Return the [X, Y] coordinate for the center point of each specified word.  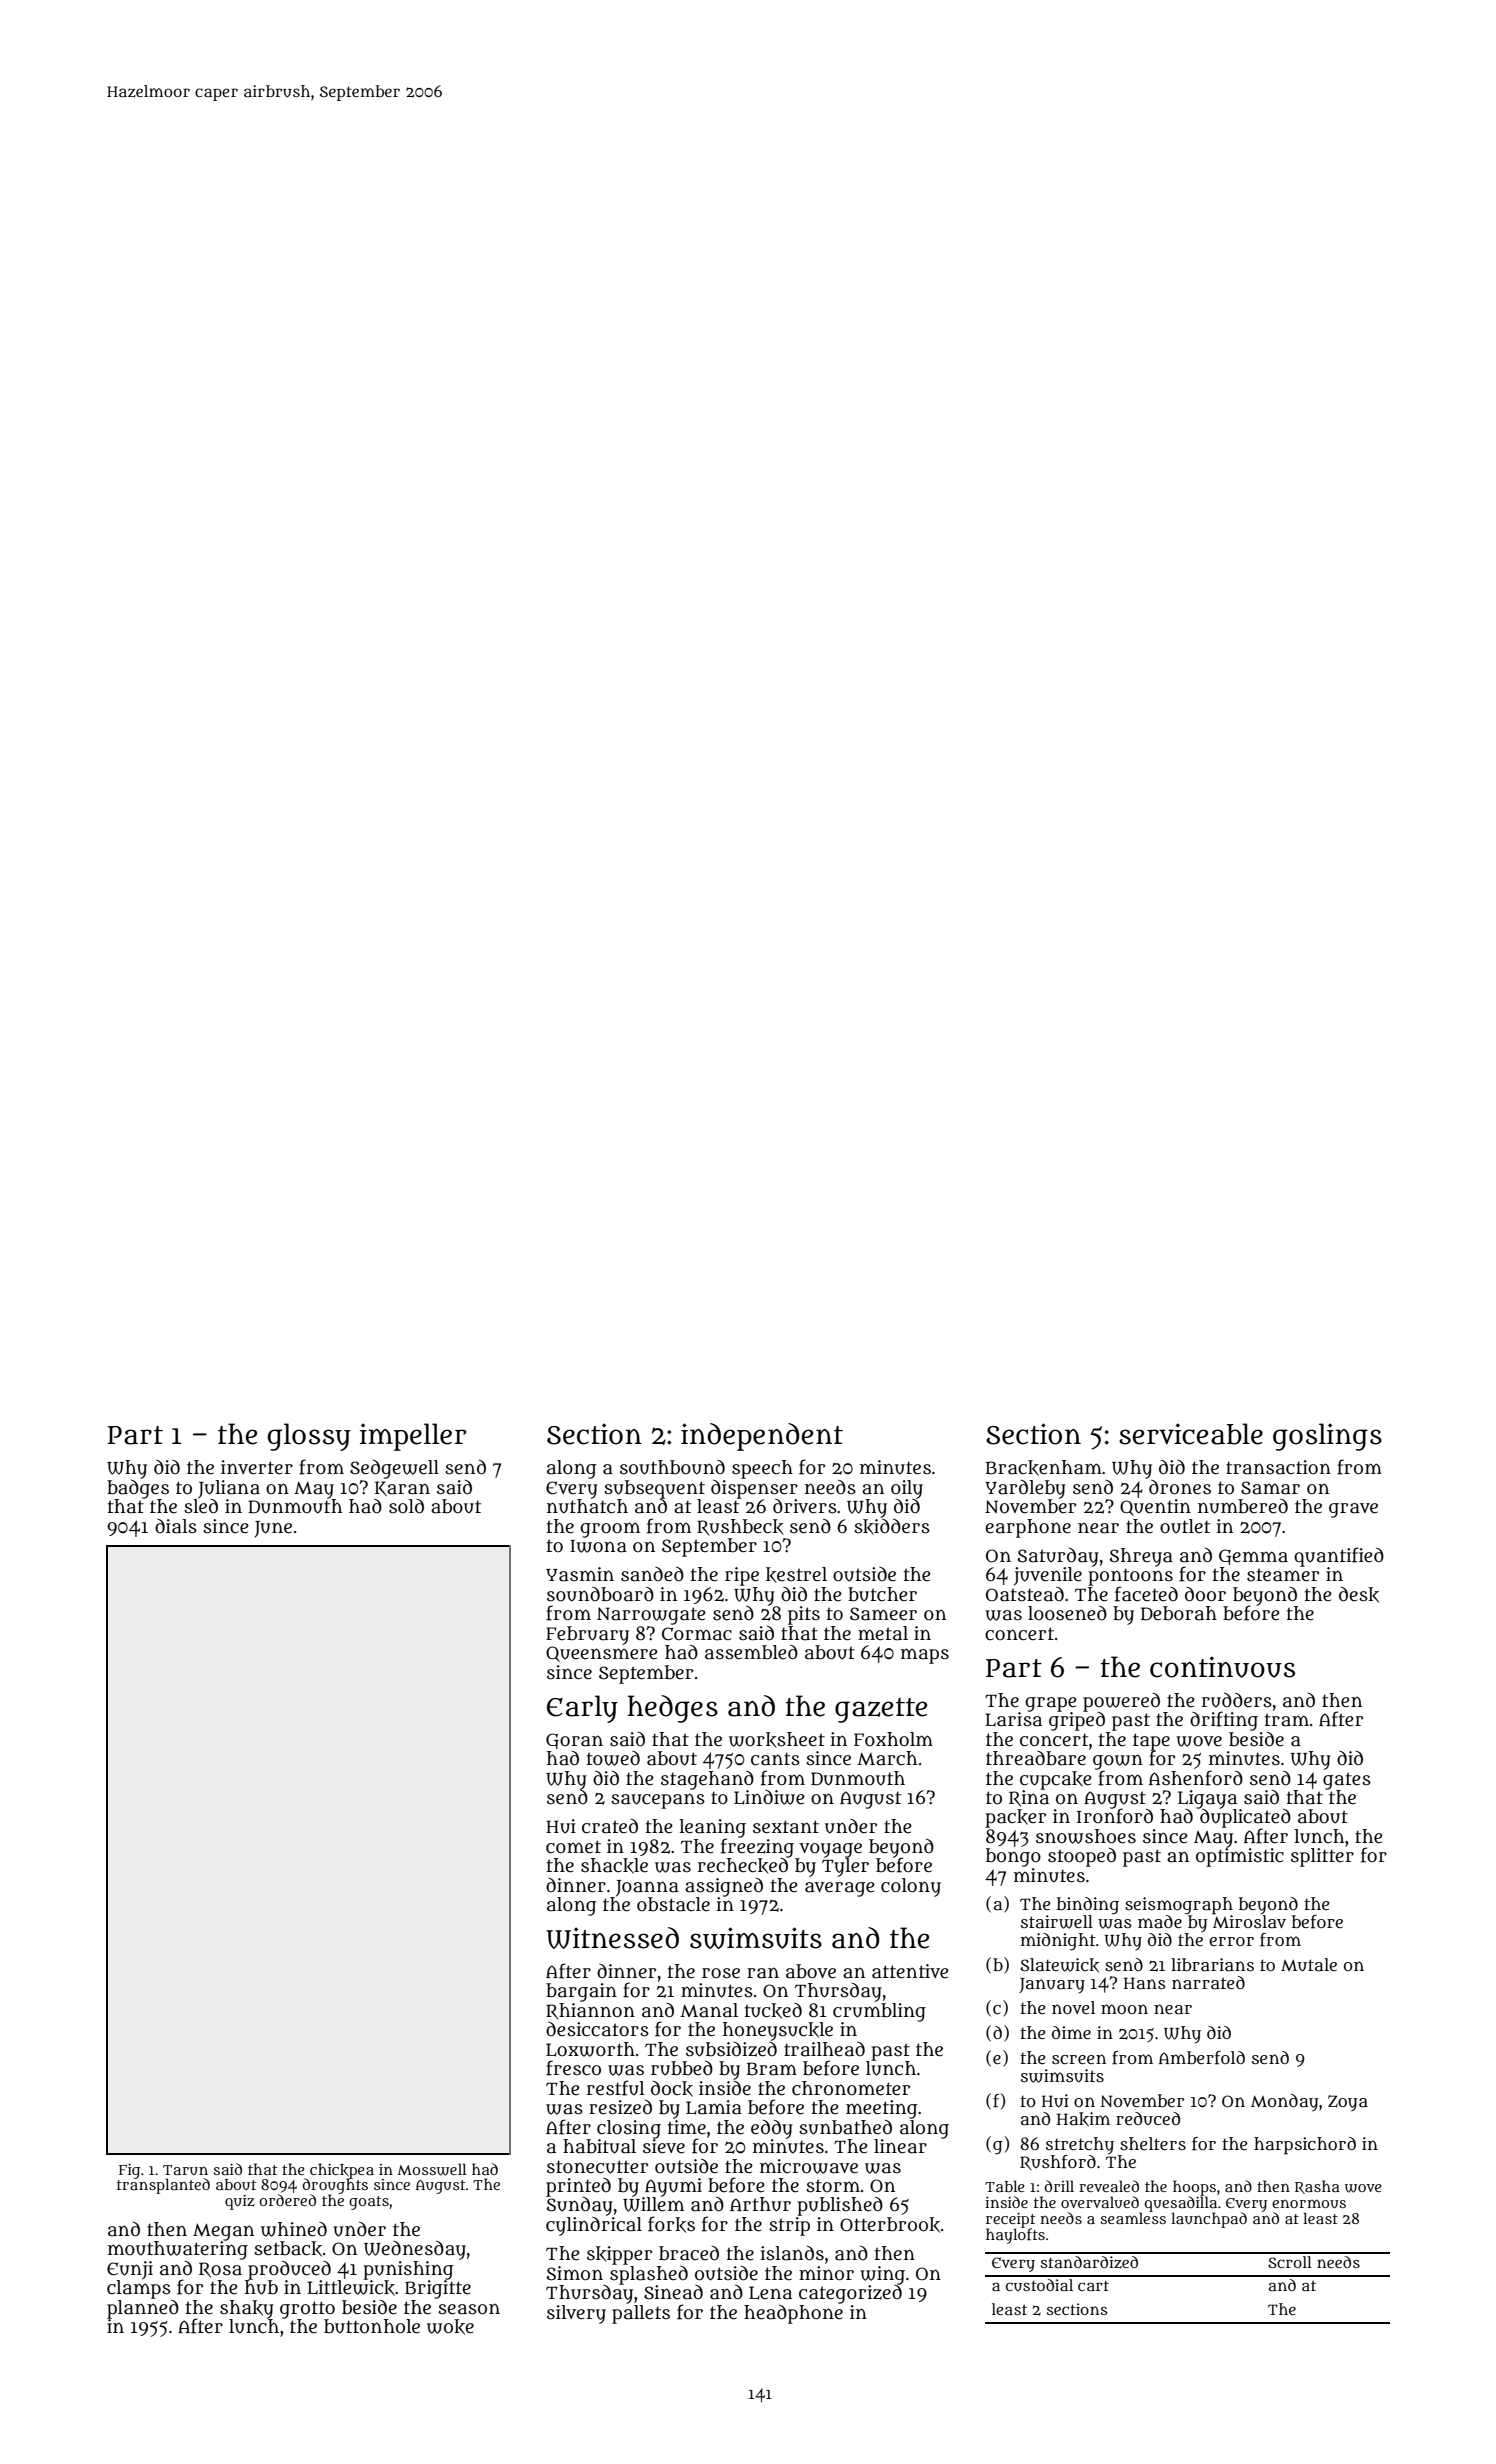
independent [762, 1437]
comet [573, 1847]
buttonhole [372, 2326]
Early [582, 1709]
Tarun [185, 2170]
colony [911, 1887]
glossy [309, 1437]
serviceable [1191, 1434]
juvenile [1048, 1576]
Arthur [760, 2204]
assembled [751, 1652]
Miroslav [1249, 1921]
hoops [1194, 2188]
